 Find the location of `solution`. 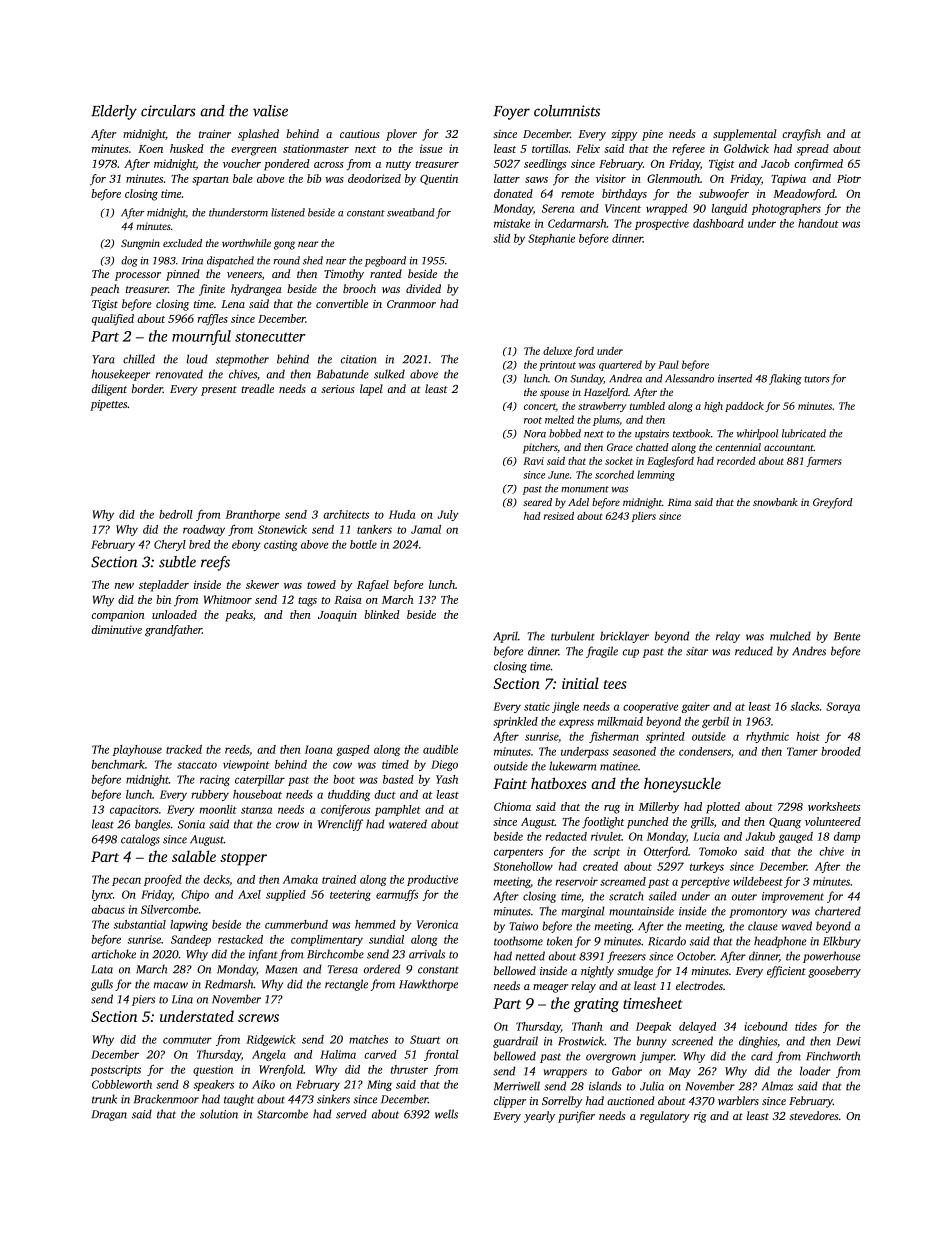

solution is located at coordinates (219, 1114).
